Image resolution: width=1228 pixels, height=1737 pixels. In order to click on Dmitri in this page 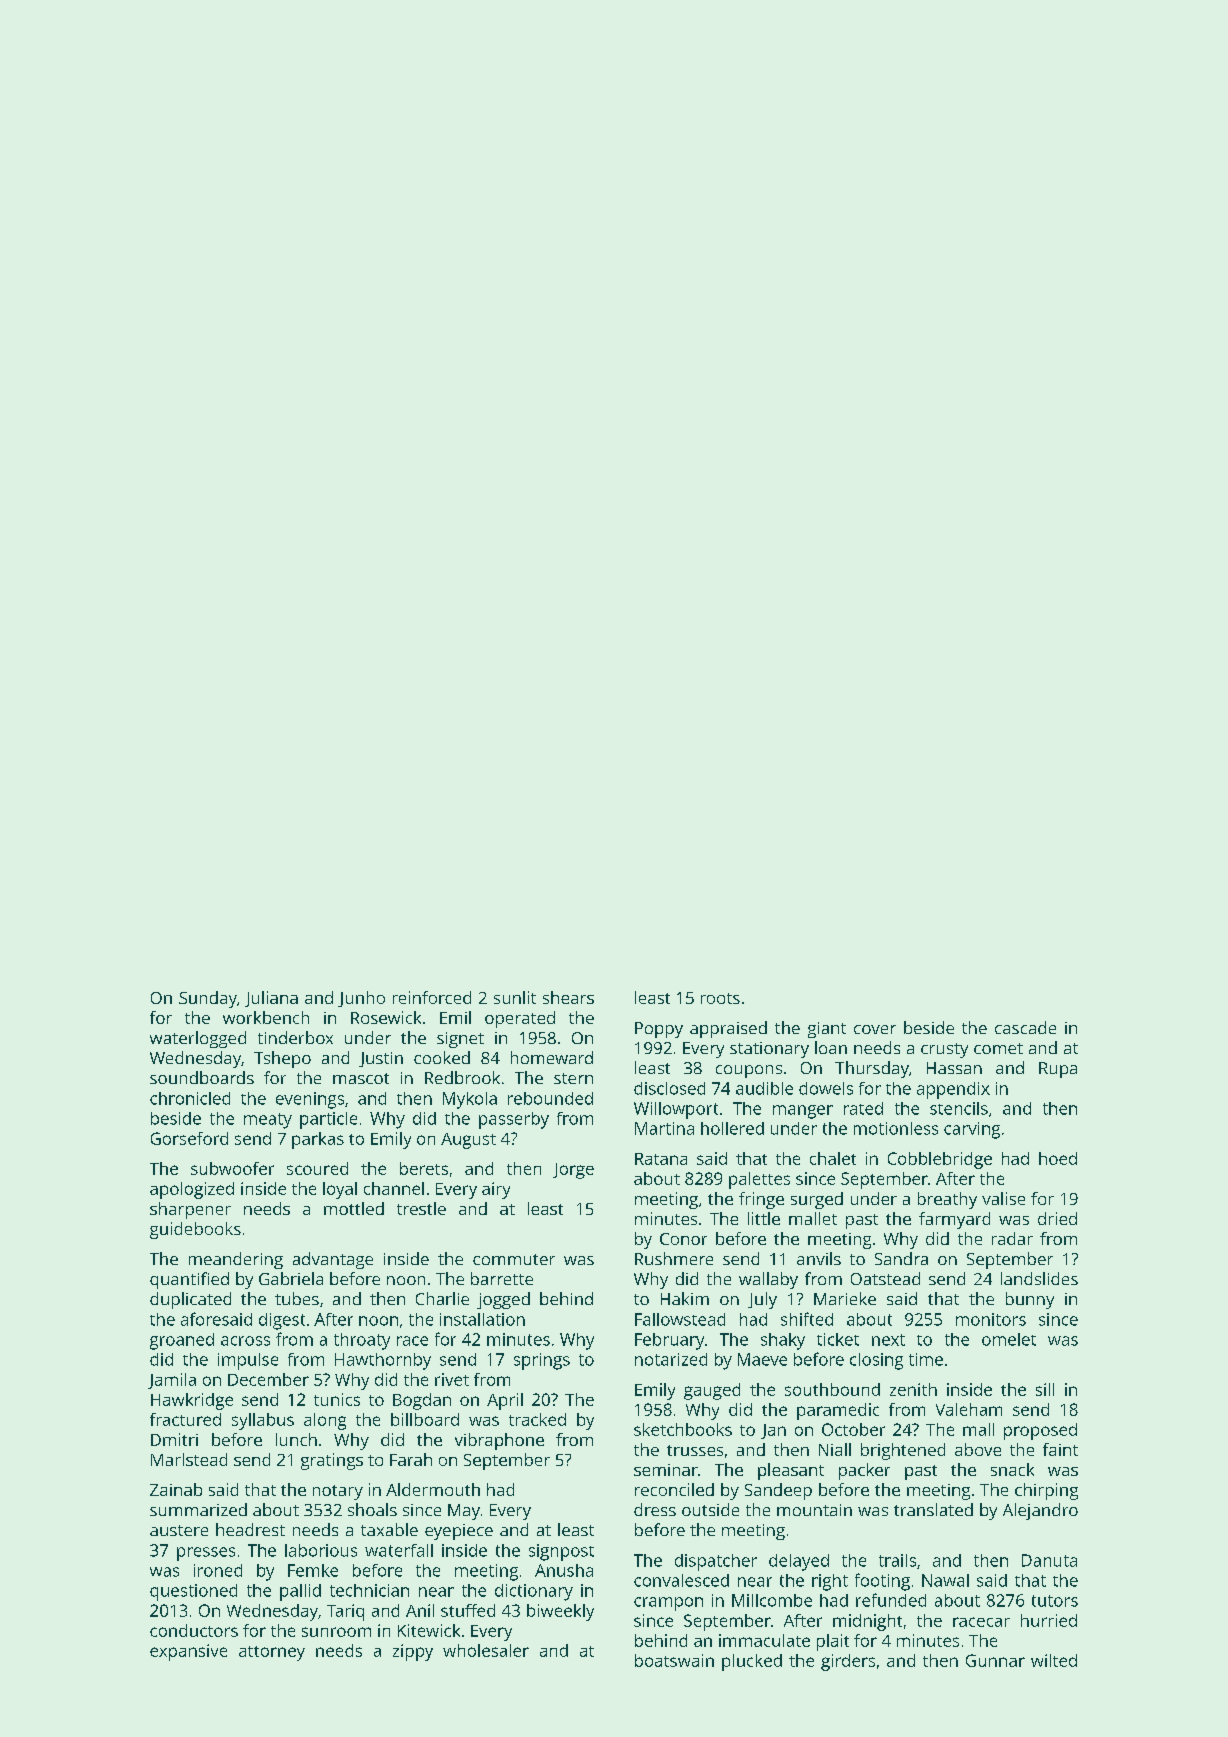, I will do `click(174, 1439)`.
